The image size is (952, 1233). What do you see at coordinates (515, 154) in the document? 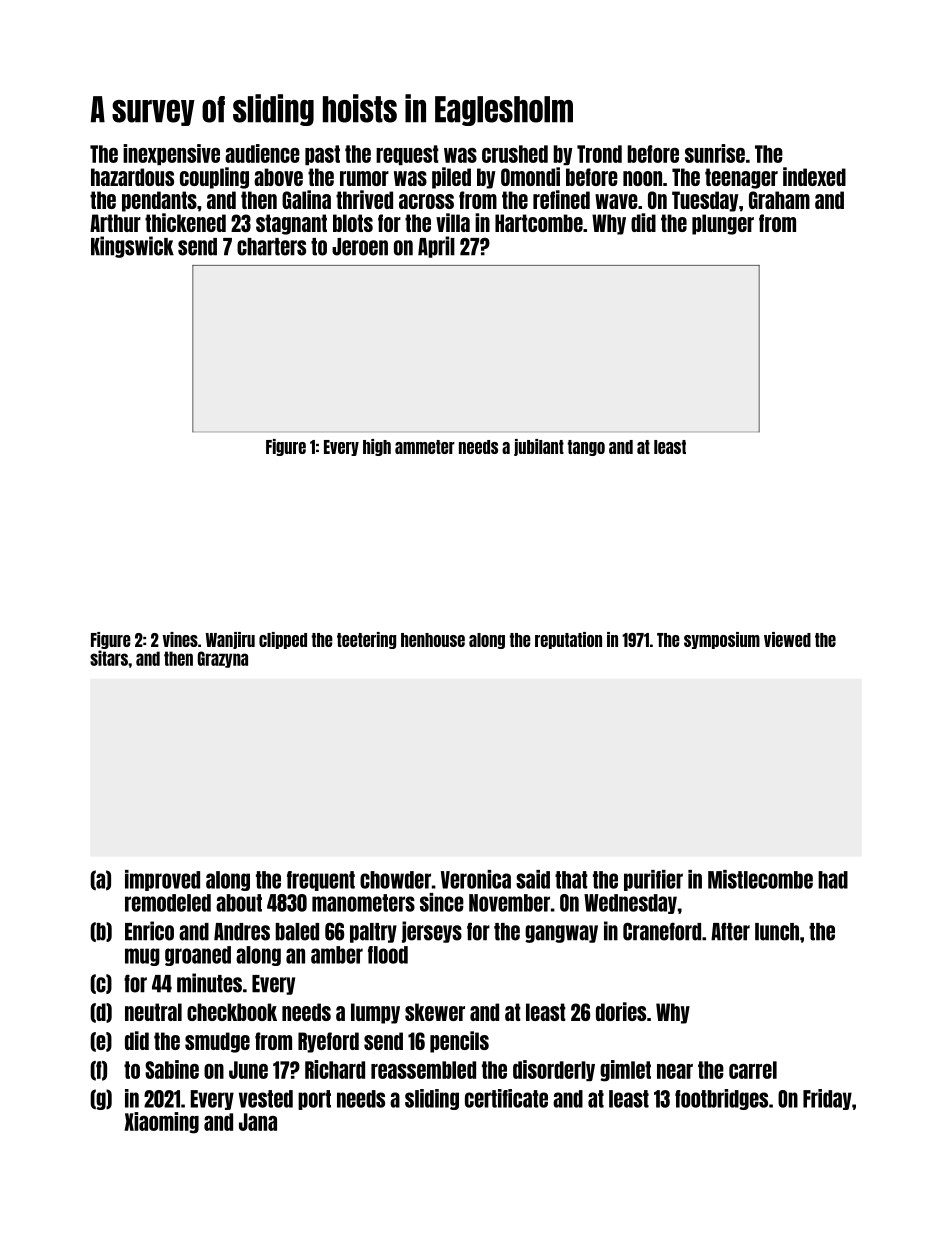
I see `crushed` at bounding box center [515, 154].
